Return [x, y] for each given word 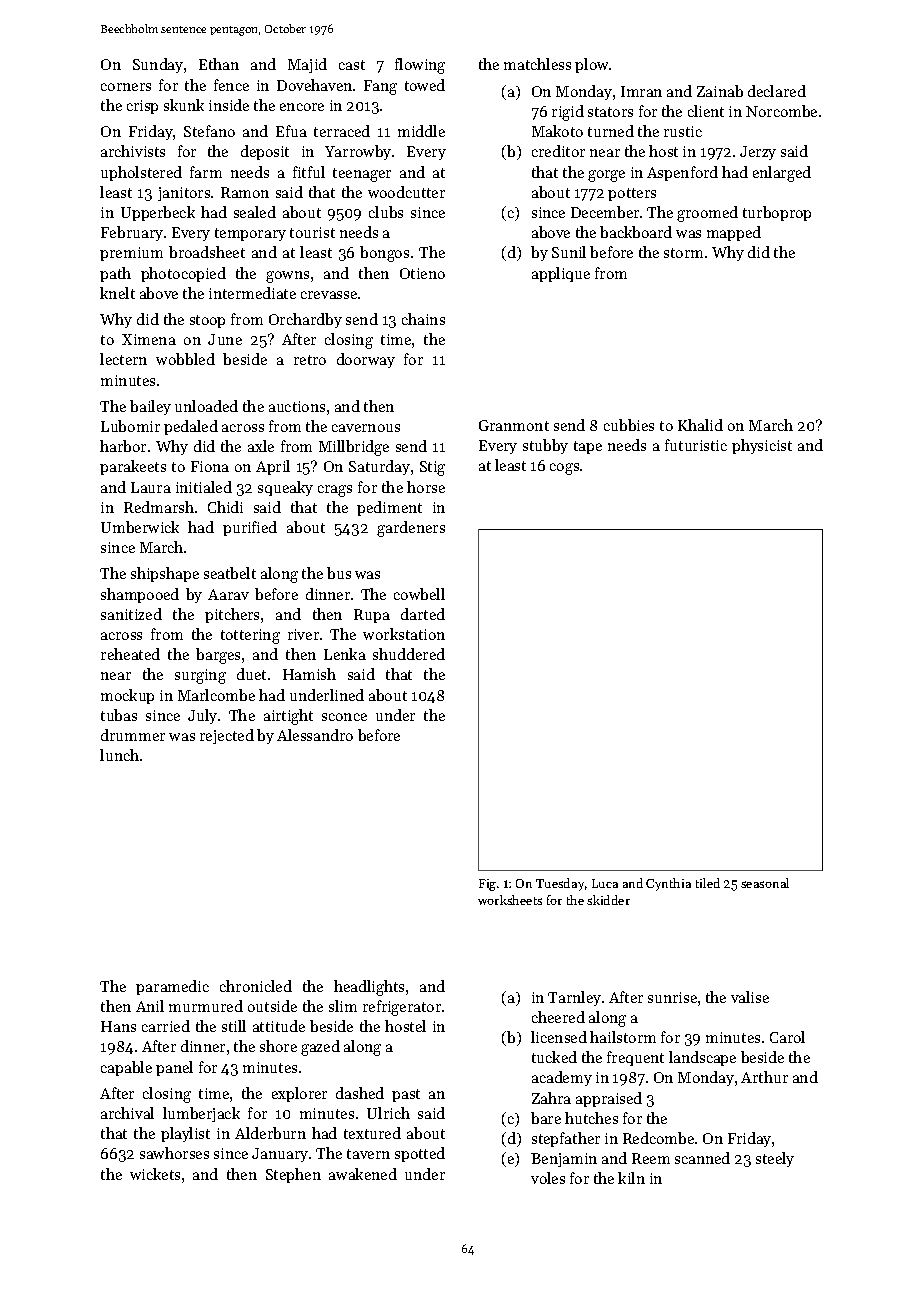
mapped [734, 233]
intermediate [252, 293]
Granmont [514, 425]
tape [588, 447]
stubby [545, 446]
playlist [185, 1134]
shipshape [165, 574]
